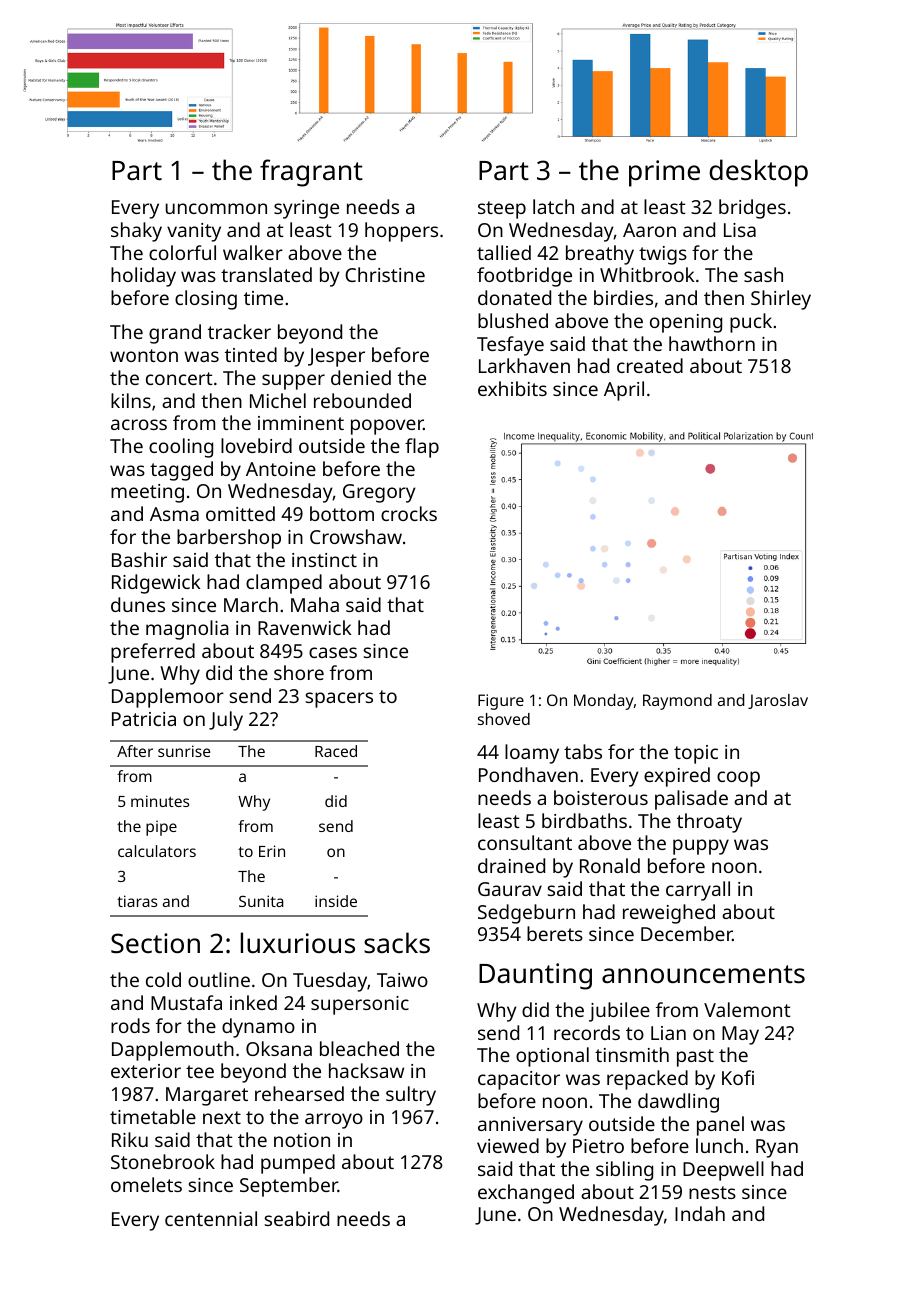 The image size is (924, 1311). What do you see at coordinates (526, 1194) in the document?
I see `exchanged` at bounding box center [526, 1194].
